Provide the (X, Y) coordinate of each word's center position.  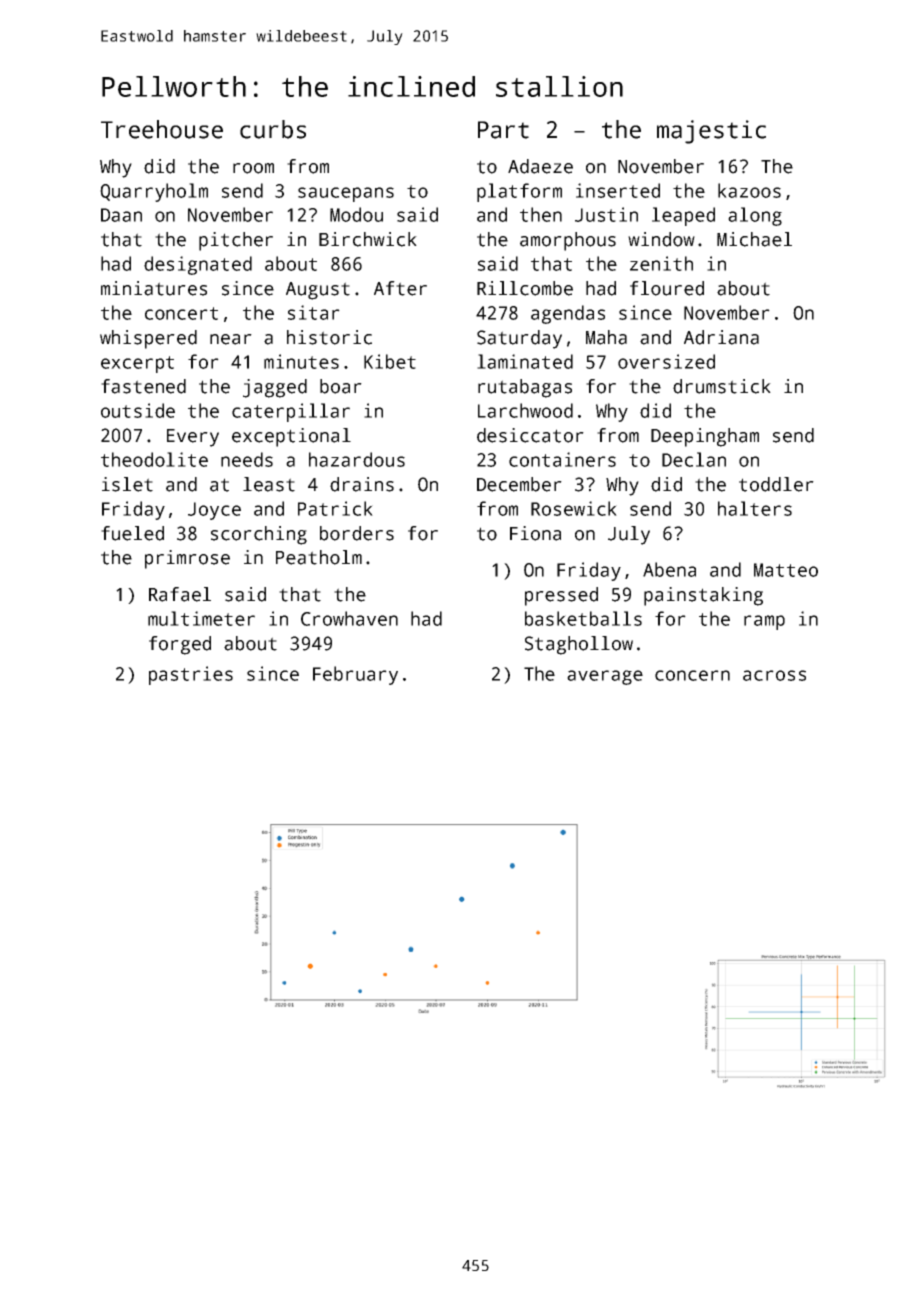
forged (180, 645)
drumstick (722, 386)
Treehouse (162, 129)
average (605, 677)
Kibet (390, 361)
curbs (273, 129)
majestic (711, 132)
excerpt (137, 364)
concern (692, 675)
